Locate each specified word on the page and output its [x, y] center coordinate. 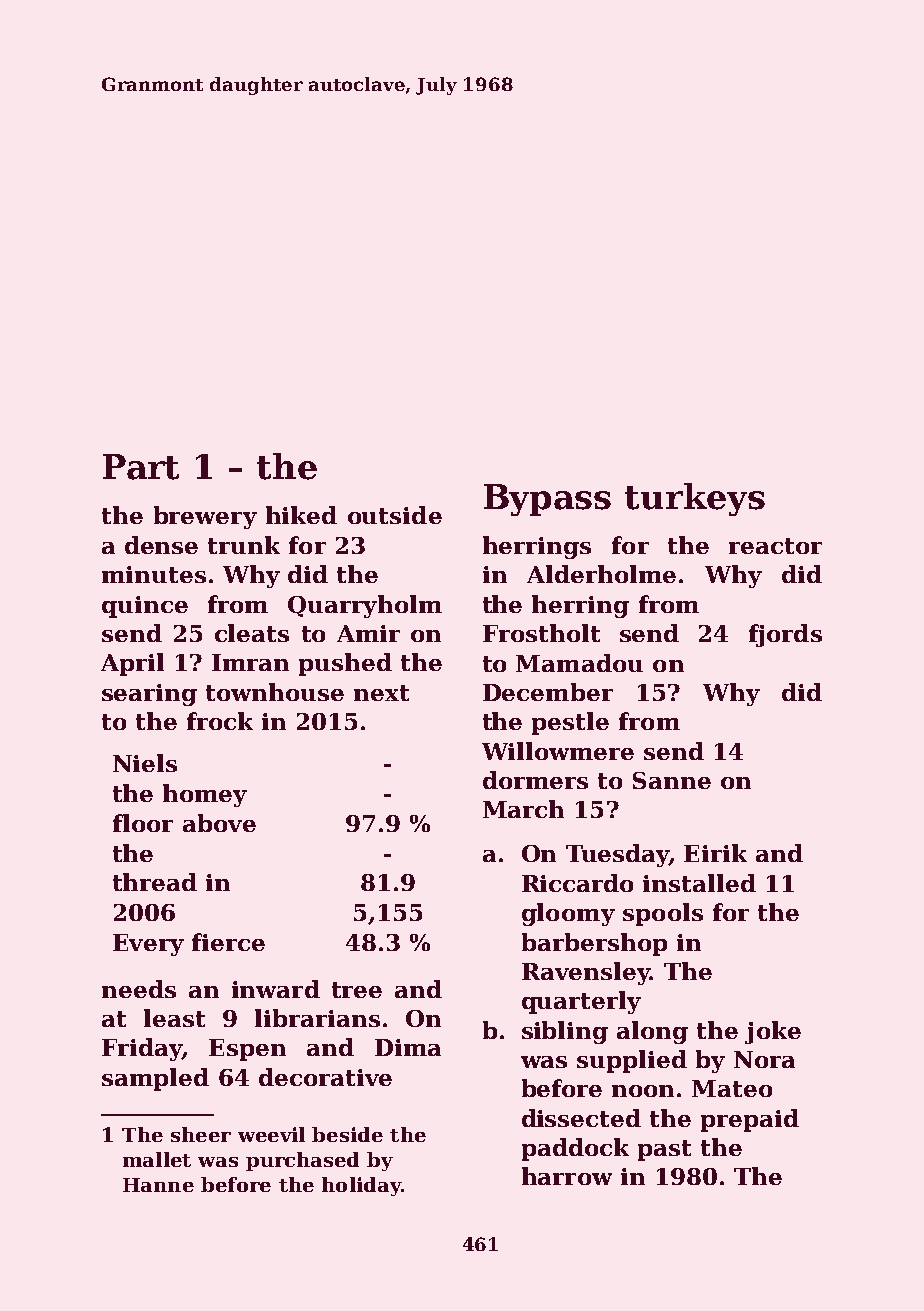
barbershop [594, 944]
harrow [567, 1176]
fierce [228, 942]
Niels [145, 763]
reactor [775, 546]
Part [141, 467]
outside [395, 515]
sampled [155, 1079]
